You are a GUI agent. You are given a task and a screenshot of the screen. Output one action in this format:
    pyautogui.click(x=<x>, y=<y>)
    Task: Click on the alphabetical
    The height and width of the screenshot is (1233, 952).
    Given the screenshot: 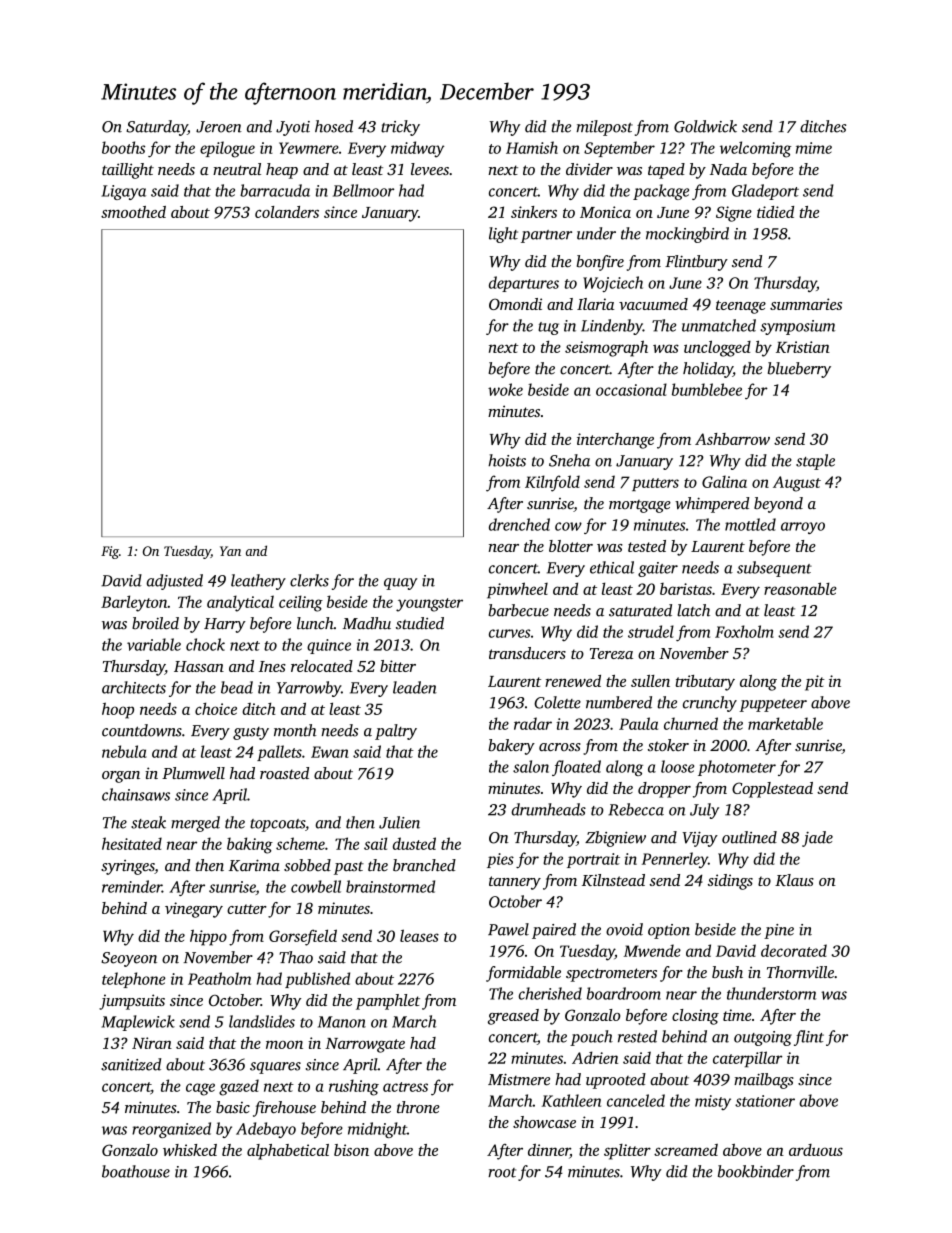 What is the action you would take?
    pyautogui.click(x=288, y=1152)
